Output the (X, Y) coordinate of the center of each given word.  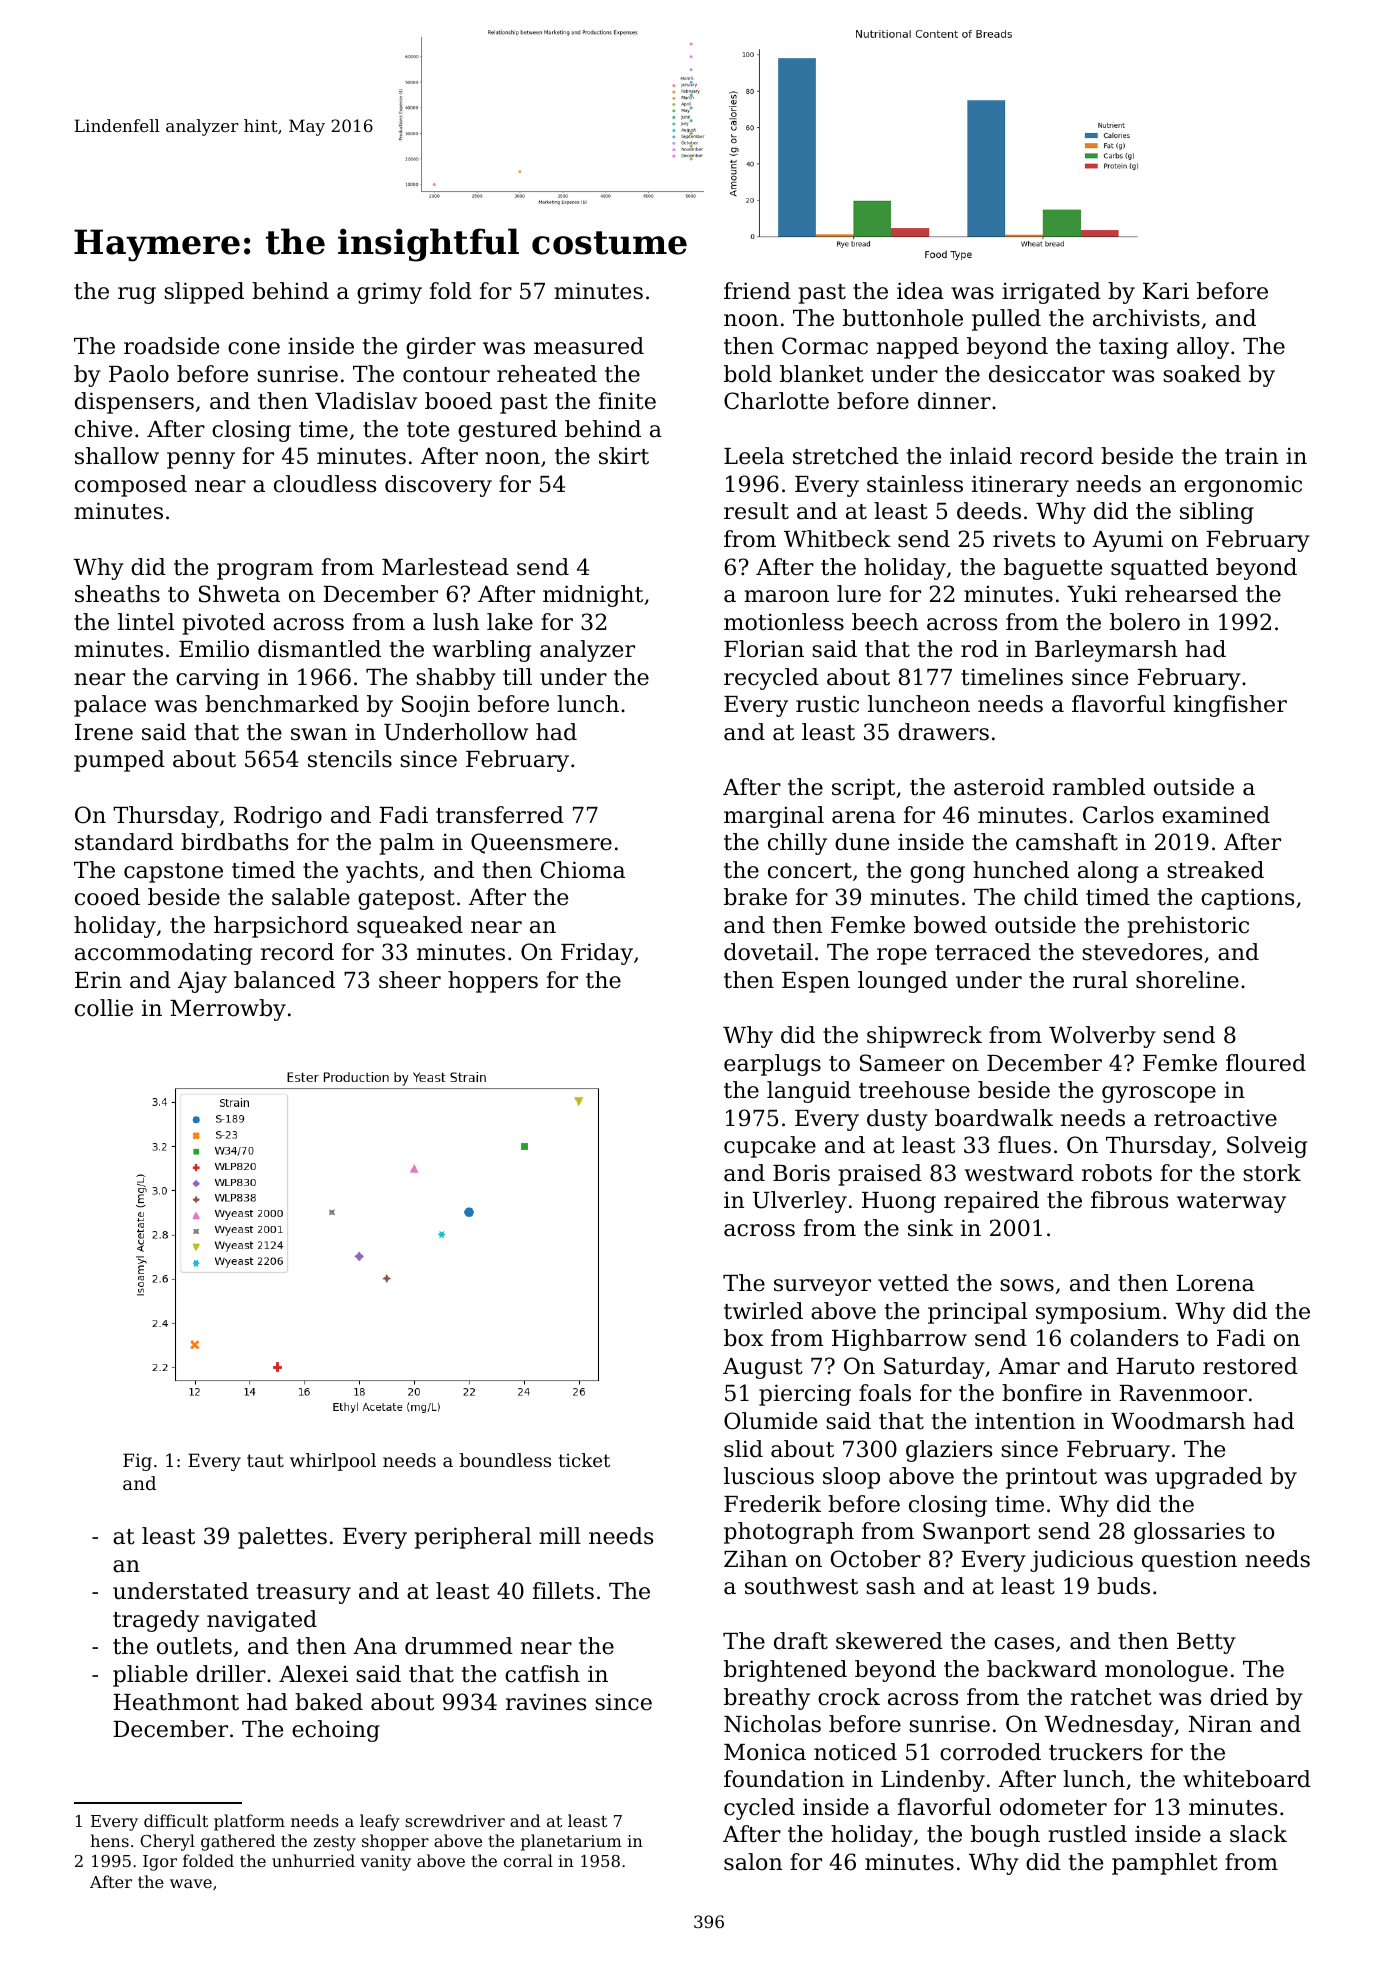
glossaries (1189, 1533)
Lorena (1215, 1283)
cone (254, 348)
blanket (822, 374)
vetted (913, 1283)
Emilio (214, 649)
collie (104, 1008)
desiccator (1047, 374)
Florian (764, 649)
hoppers (493, 982)
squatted (1159, 569)
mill (560, 1535)
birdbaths (234, 842)
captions (1247, 899)
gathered (238, 1842)
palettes (282, 1538)
